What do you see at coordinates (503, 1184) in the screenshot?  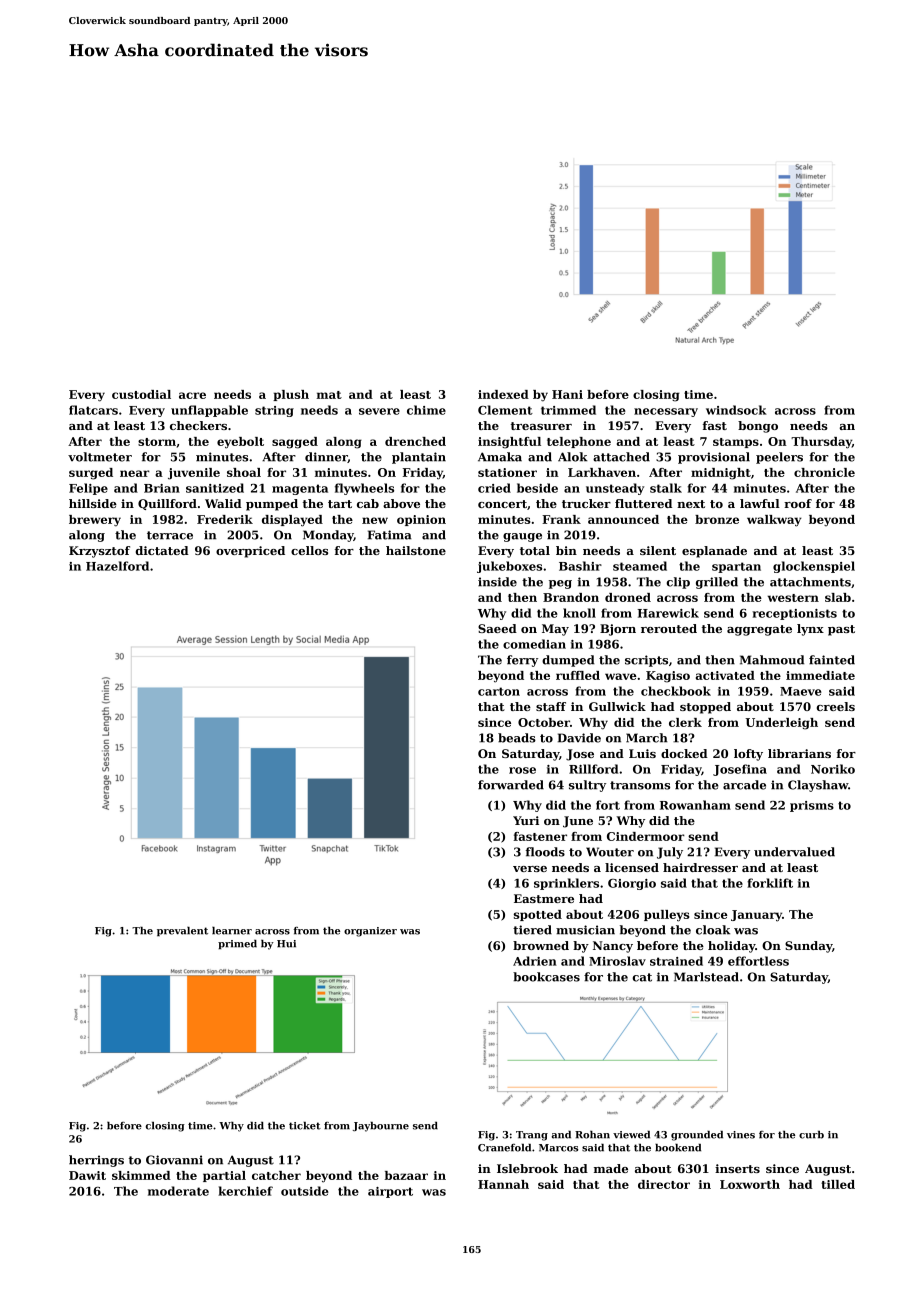 I see `Hannah` at bounding box center [503, 1184].
